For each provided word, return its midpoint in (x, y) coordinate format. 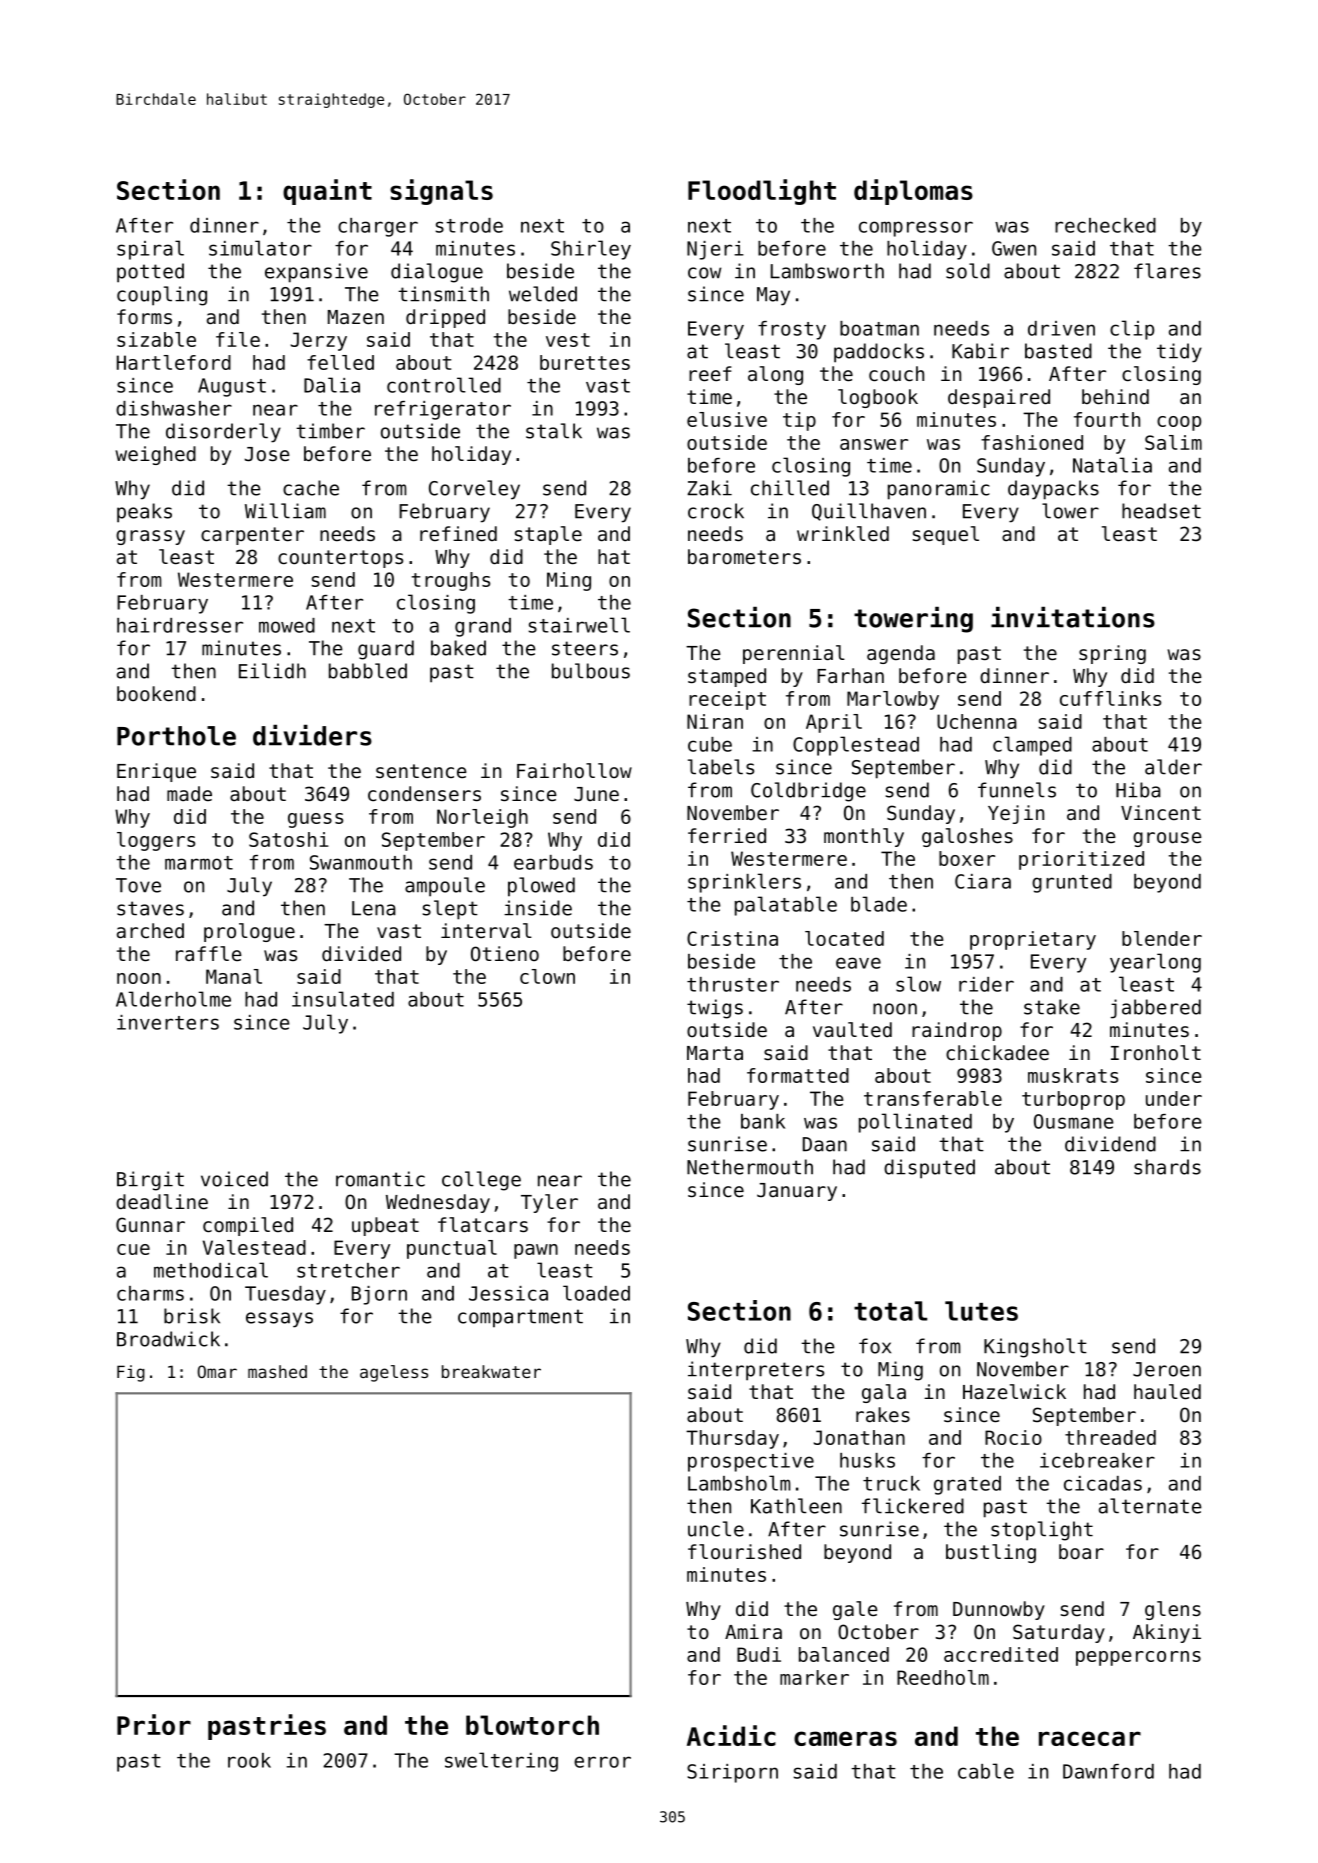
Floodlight (762, 192)
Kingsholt (1035, 1348)
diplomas (913, 192)
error (602, 1762)
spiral (150, 250)
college (481, 1181)
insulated (343, 999)
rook (249, 1760)
